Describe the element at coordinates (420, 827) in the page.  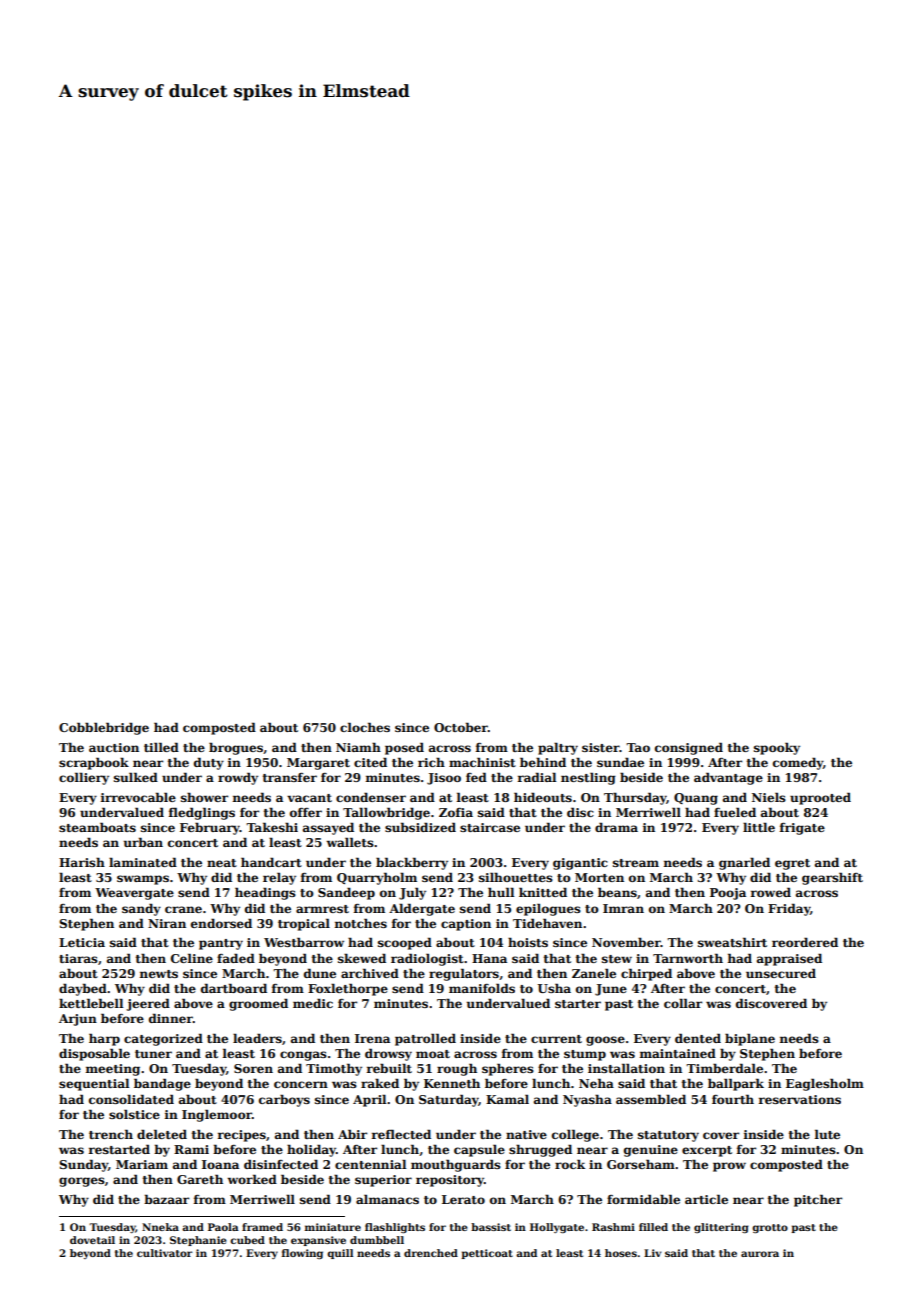
I see `subsidized` at that location.
